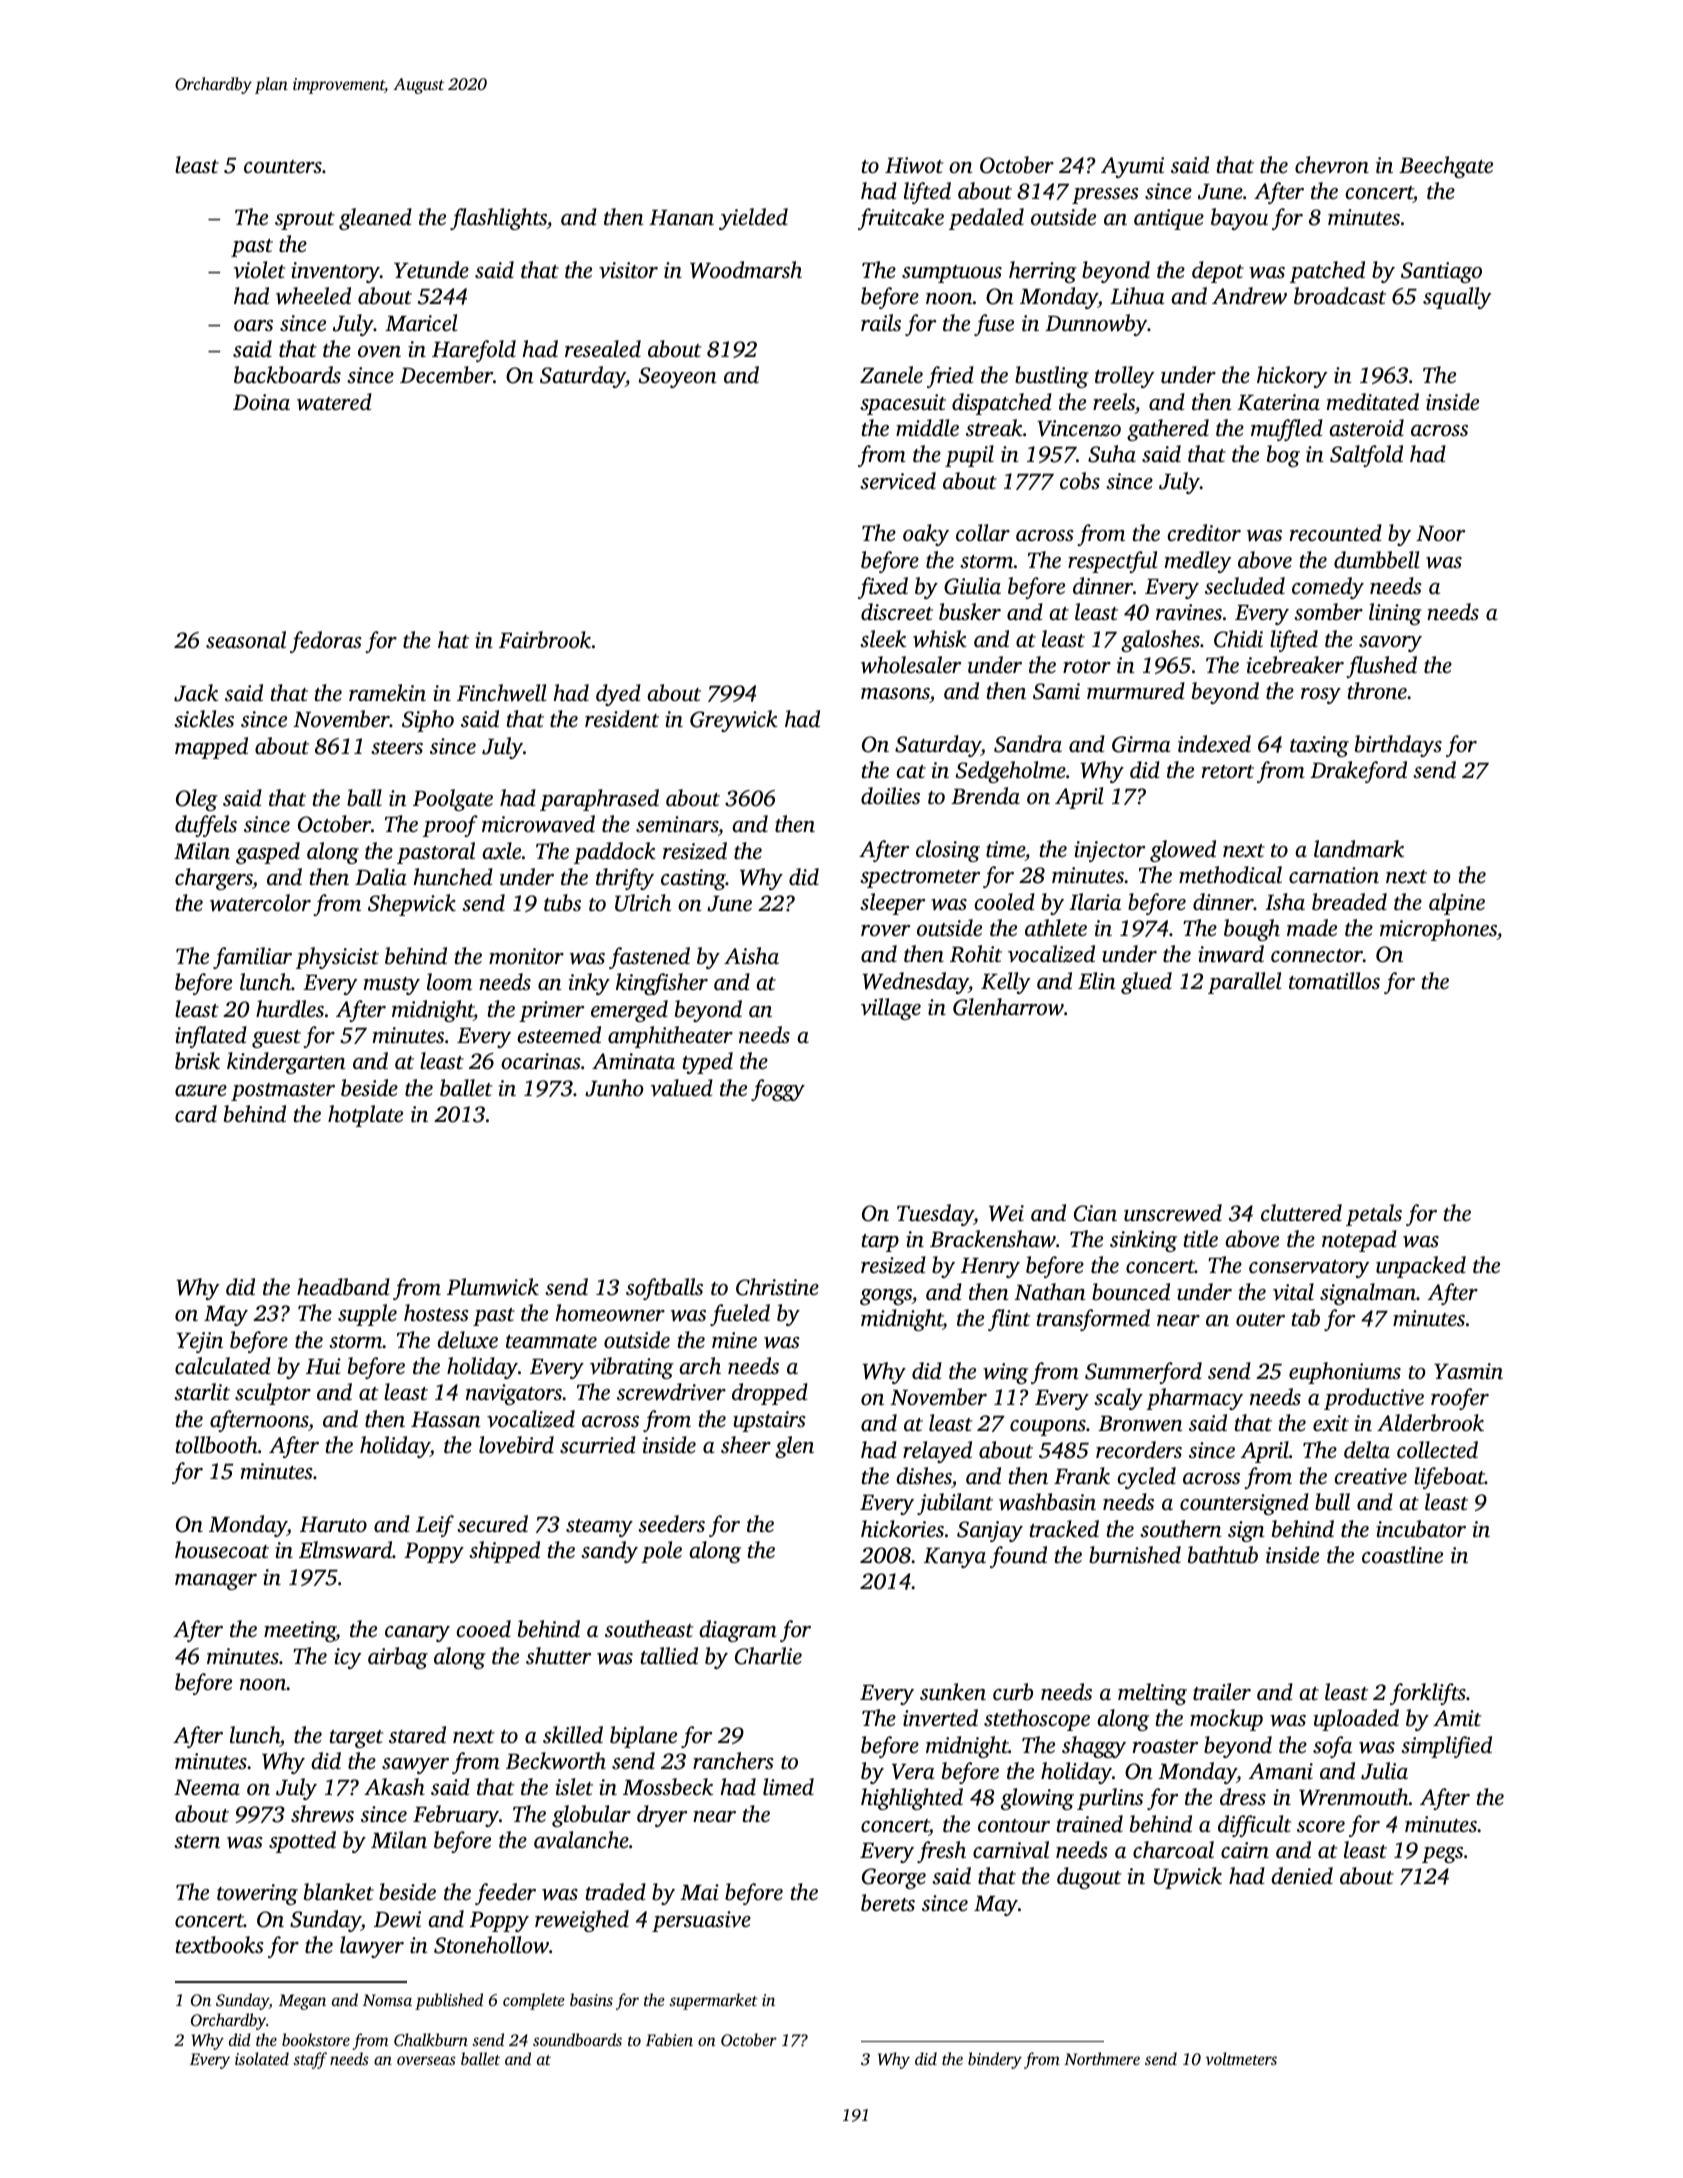  I want to click on Saltfold, so click(1366, 456).
